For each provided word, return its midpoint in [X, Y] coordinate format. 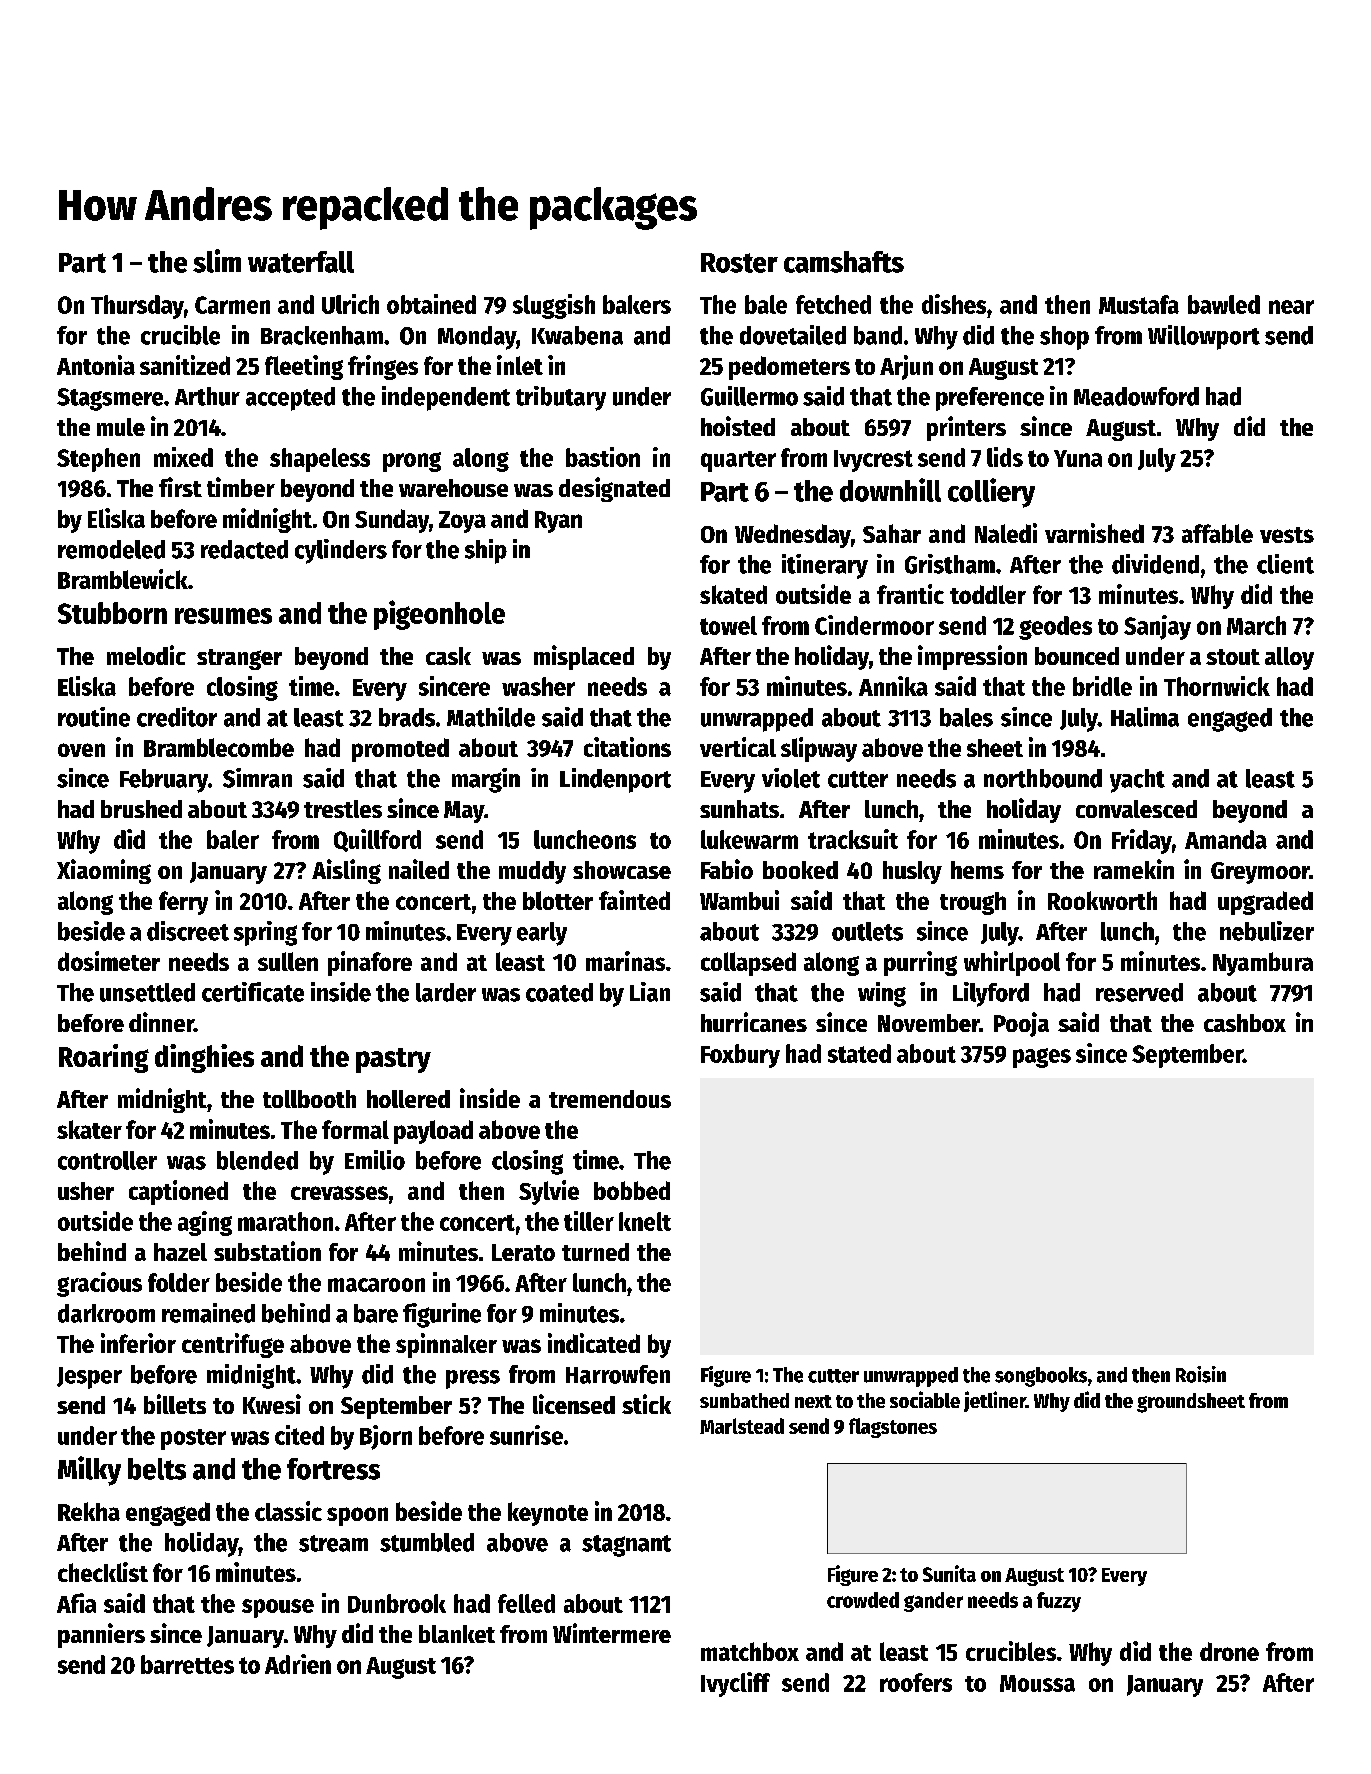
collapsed [748, 964]
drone [1229, 1651]
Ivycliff [735, 1684]
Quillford [377, 840]
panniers [101, 1635]
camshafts [844, 262]
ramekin [1134, 869]
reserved [1139, 992]
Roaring [104, 1058]
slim [217, 261]
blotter [558, 900]
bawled [1224, 304]
